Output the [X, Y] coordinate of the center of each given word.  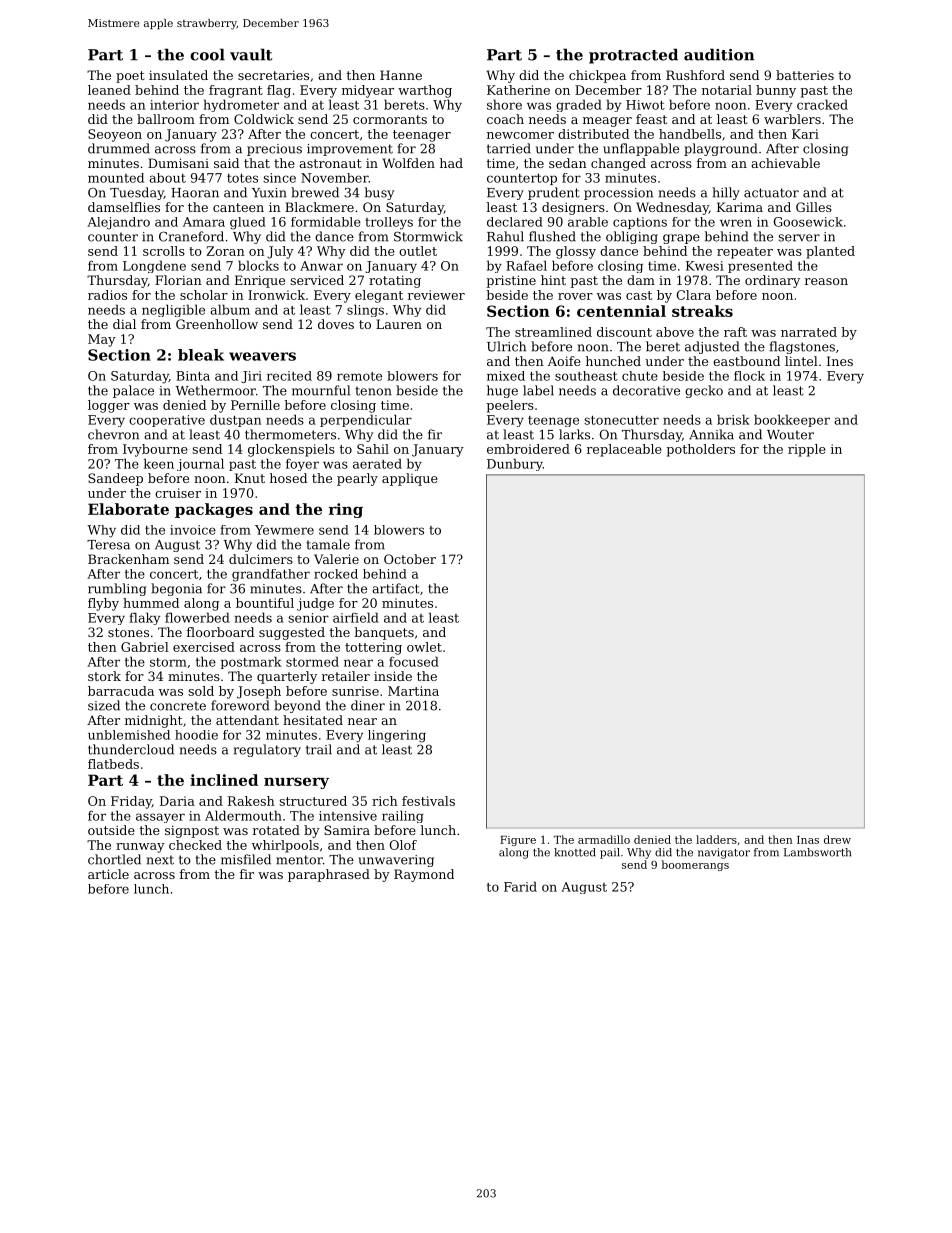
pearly [357, 479]
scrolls [164, 251]
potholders [700, 450]
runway [140, 848]
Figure [518, 841]
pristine [511, 281]
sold [201, 691]
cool [207, 54]
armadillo [604, 839]
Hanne [401, 75]
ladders [716, 839]
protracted [633, 56]
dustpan [235, 420]
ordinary [772, 281]
